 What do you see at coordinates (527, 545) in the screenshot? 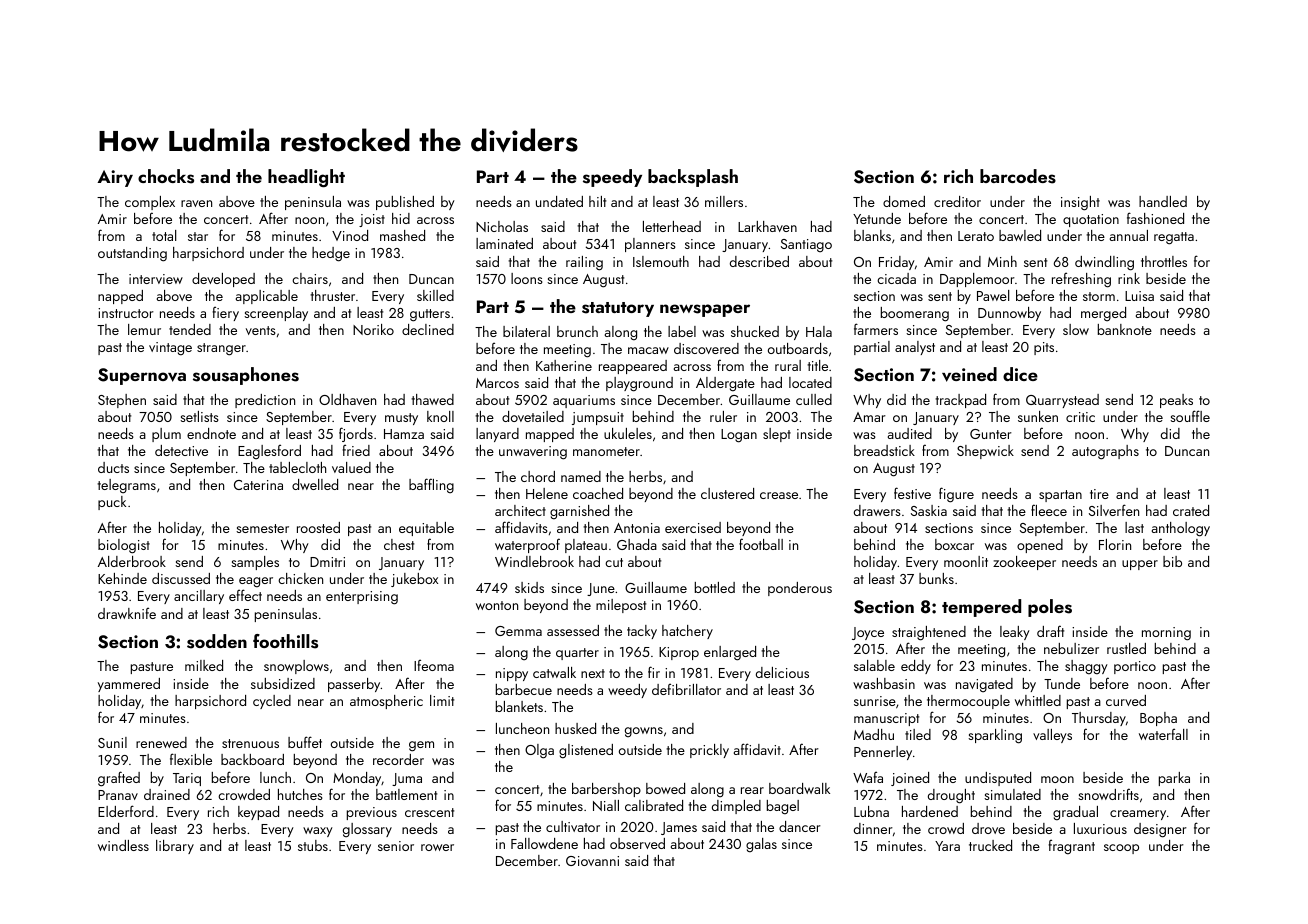
I see `waterproof` at bounding box center [527, 545].
